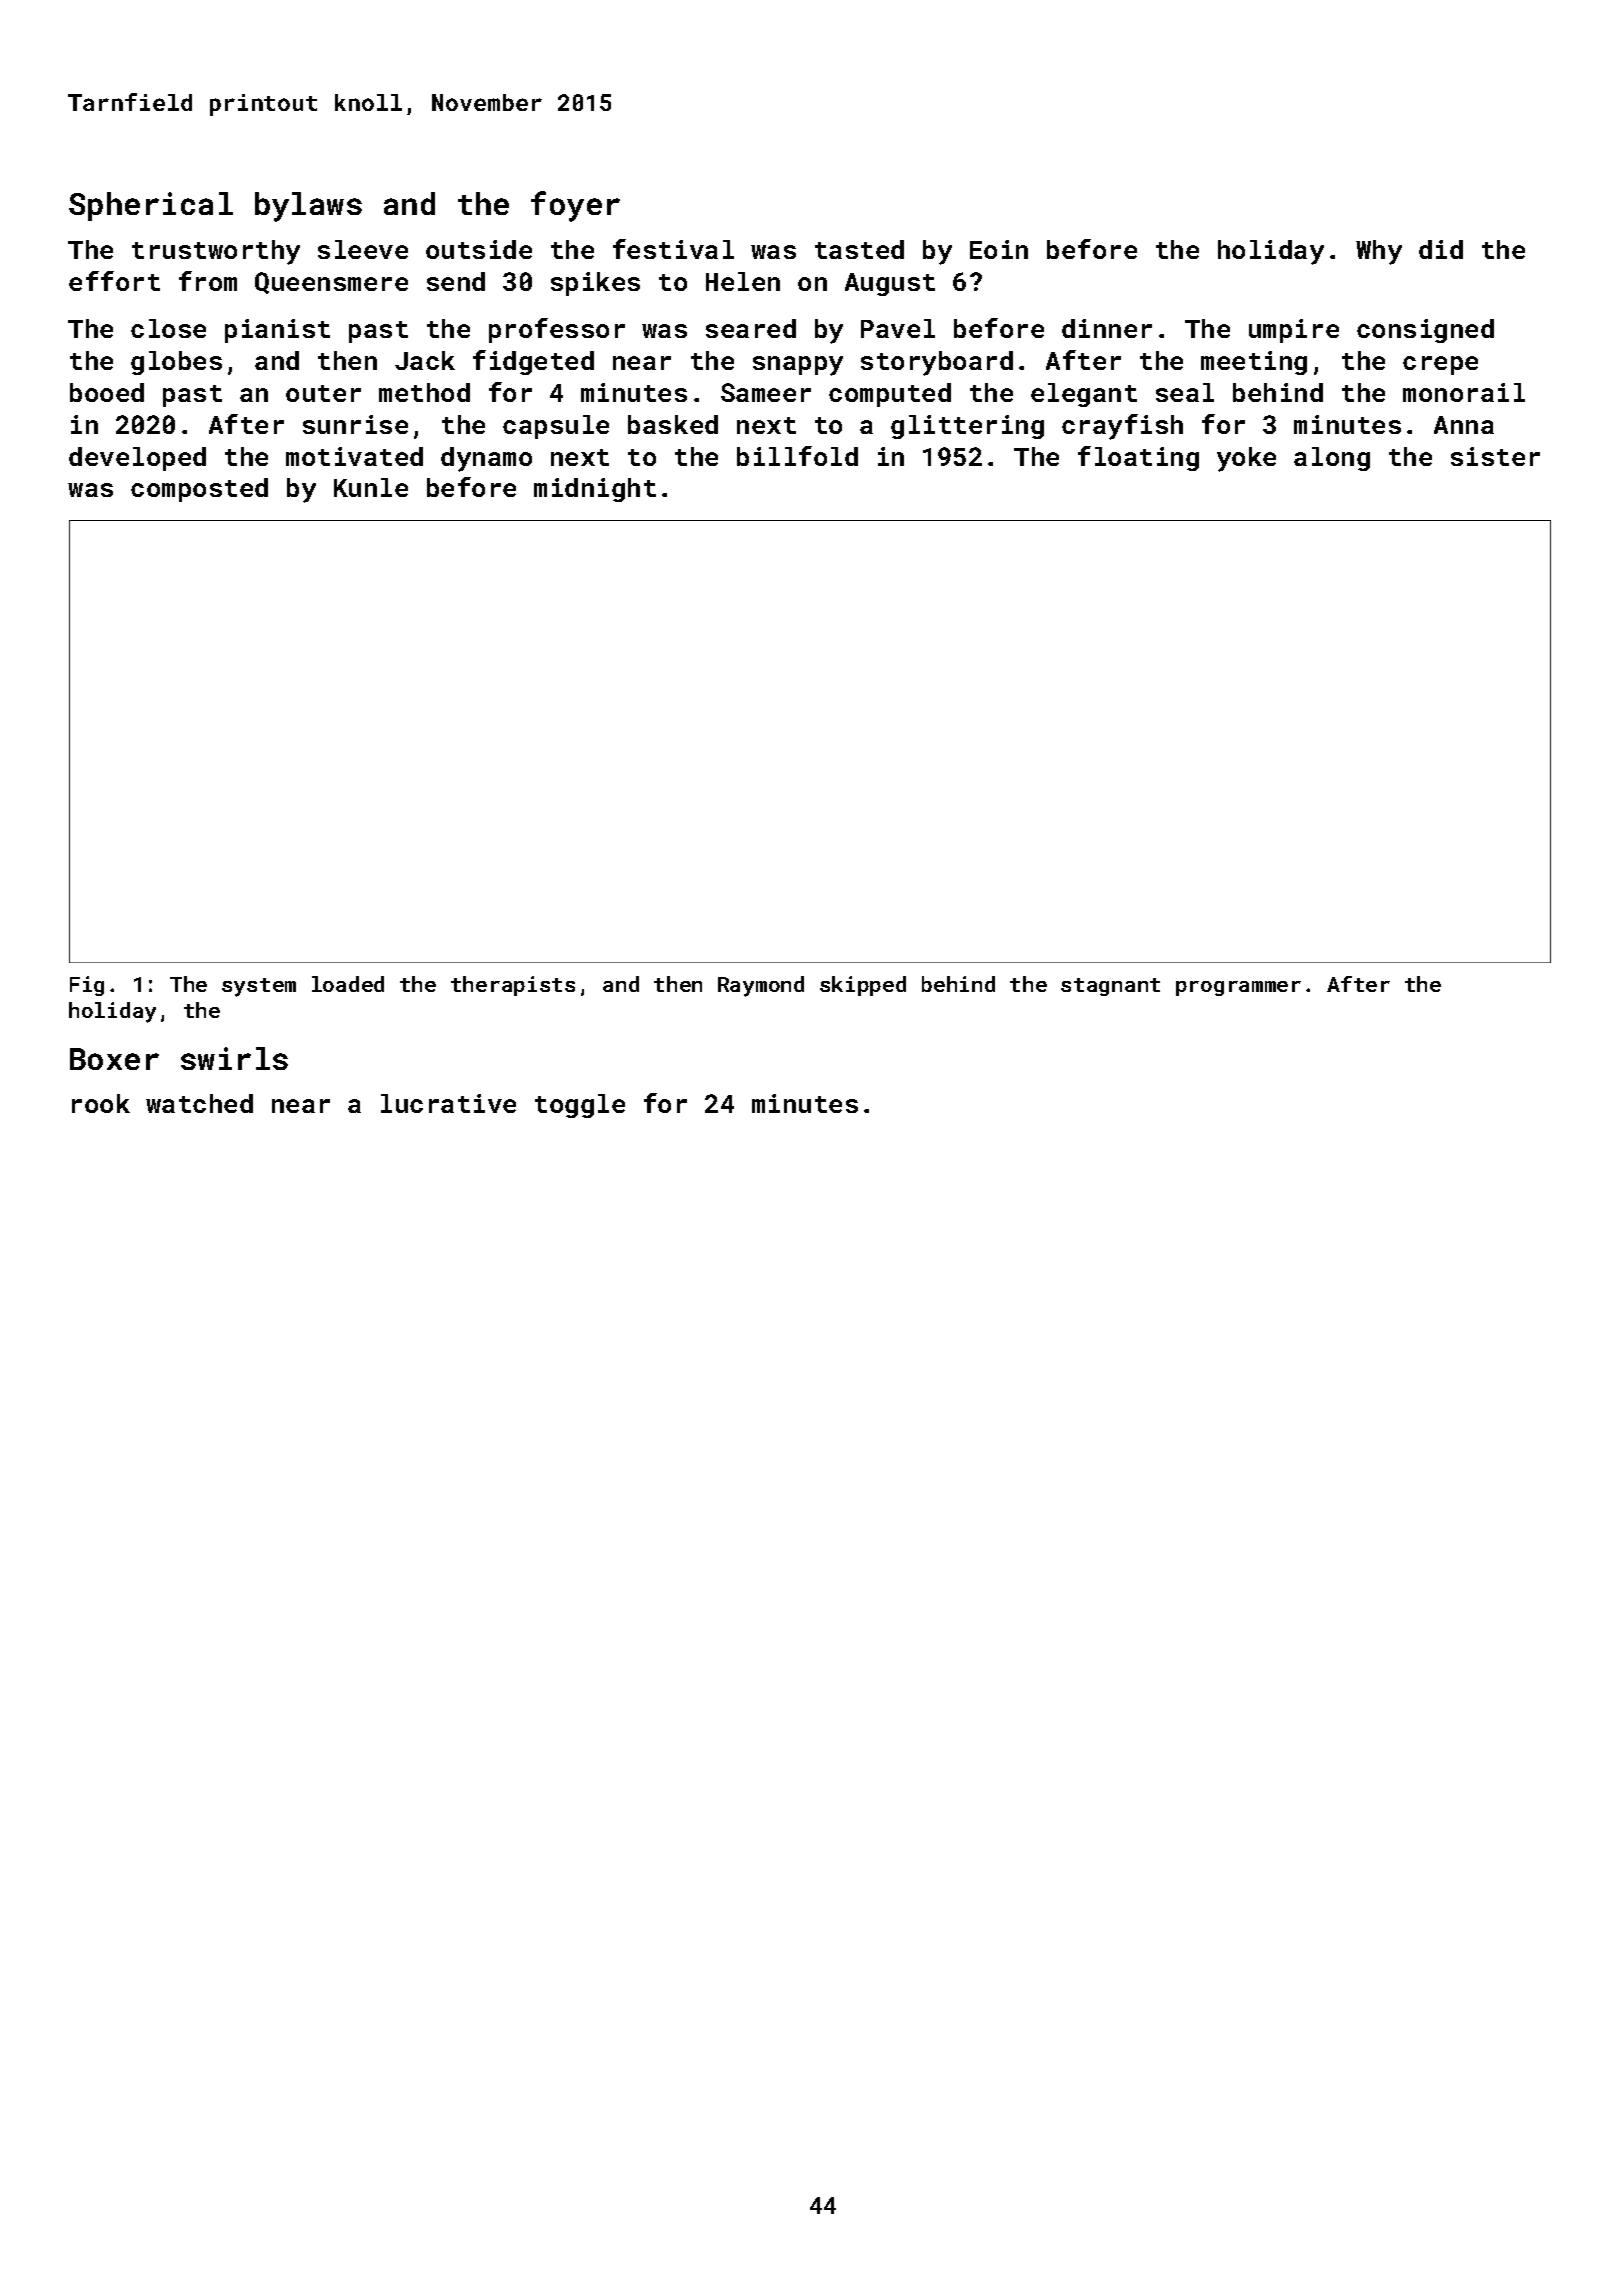 The width and height of the image is (1620, 2292). I want to click on skipped, so click(863, 986).
